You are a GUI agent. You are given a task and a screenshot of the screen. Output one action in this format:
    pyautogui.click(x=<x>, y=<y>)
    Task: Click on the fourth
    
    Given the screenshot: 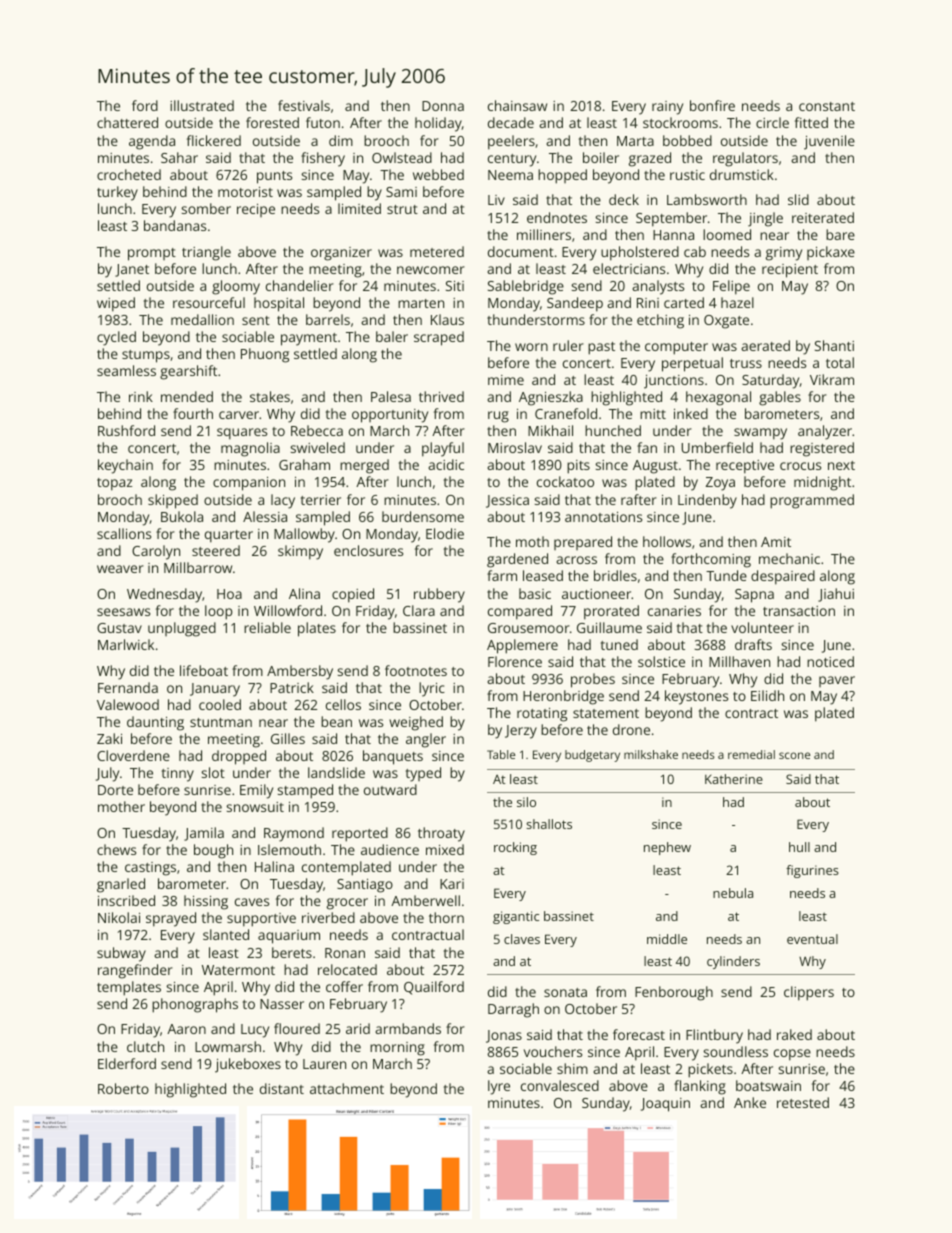 What is the action you would take?
    pyautogui.click(x=193, y=413)
